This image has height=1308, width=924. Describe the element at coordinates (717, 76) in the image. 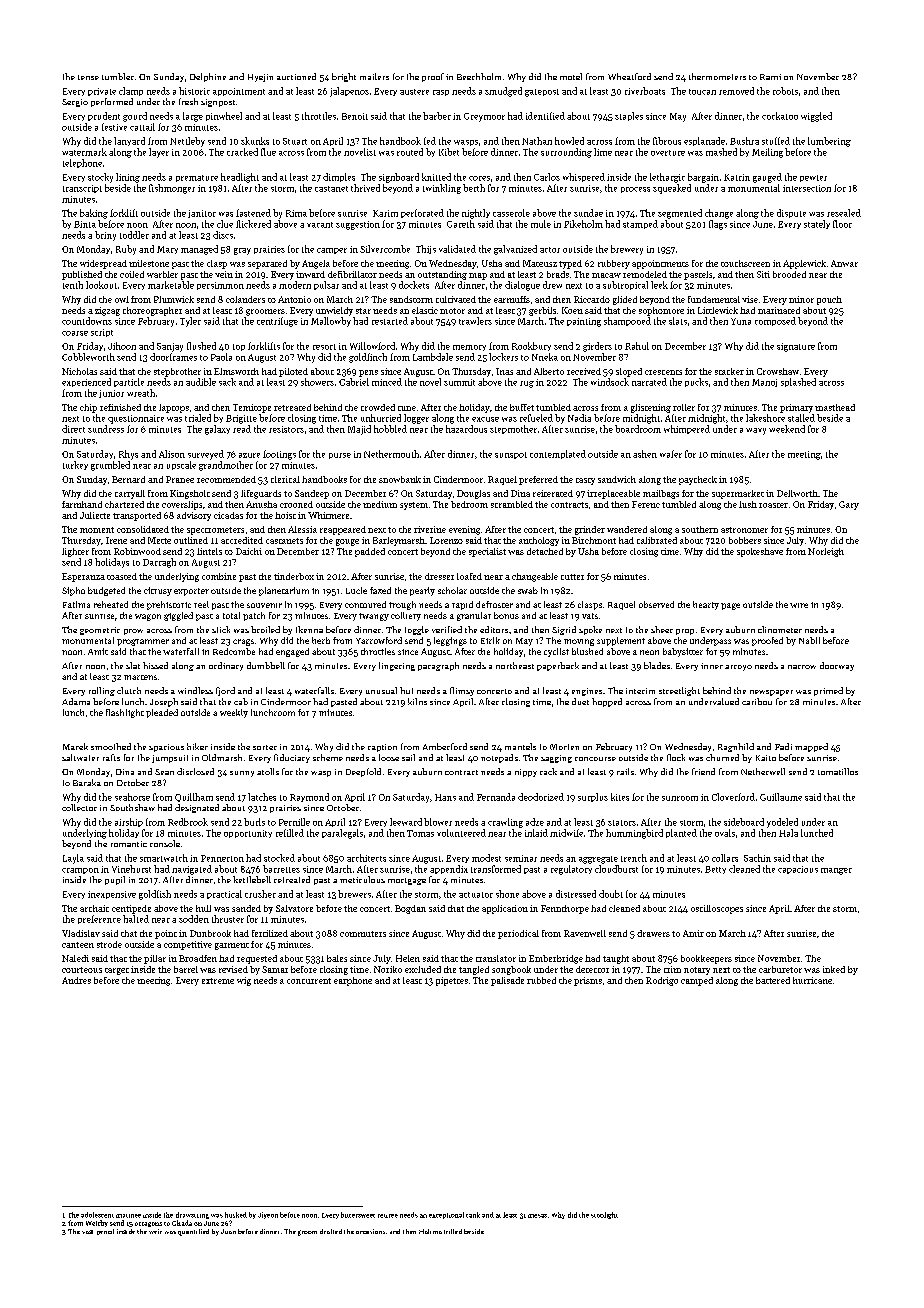

I see `thermometers` at that location.
